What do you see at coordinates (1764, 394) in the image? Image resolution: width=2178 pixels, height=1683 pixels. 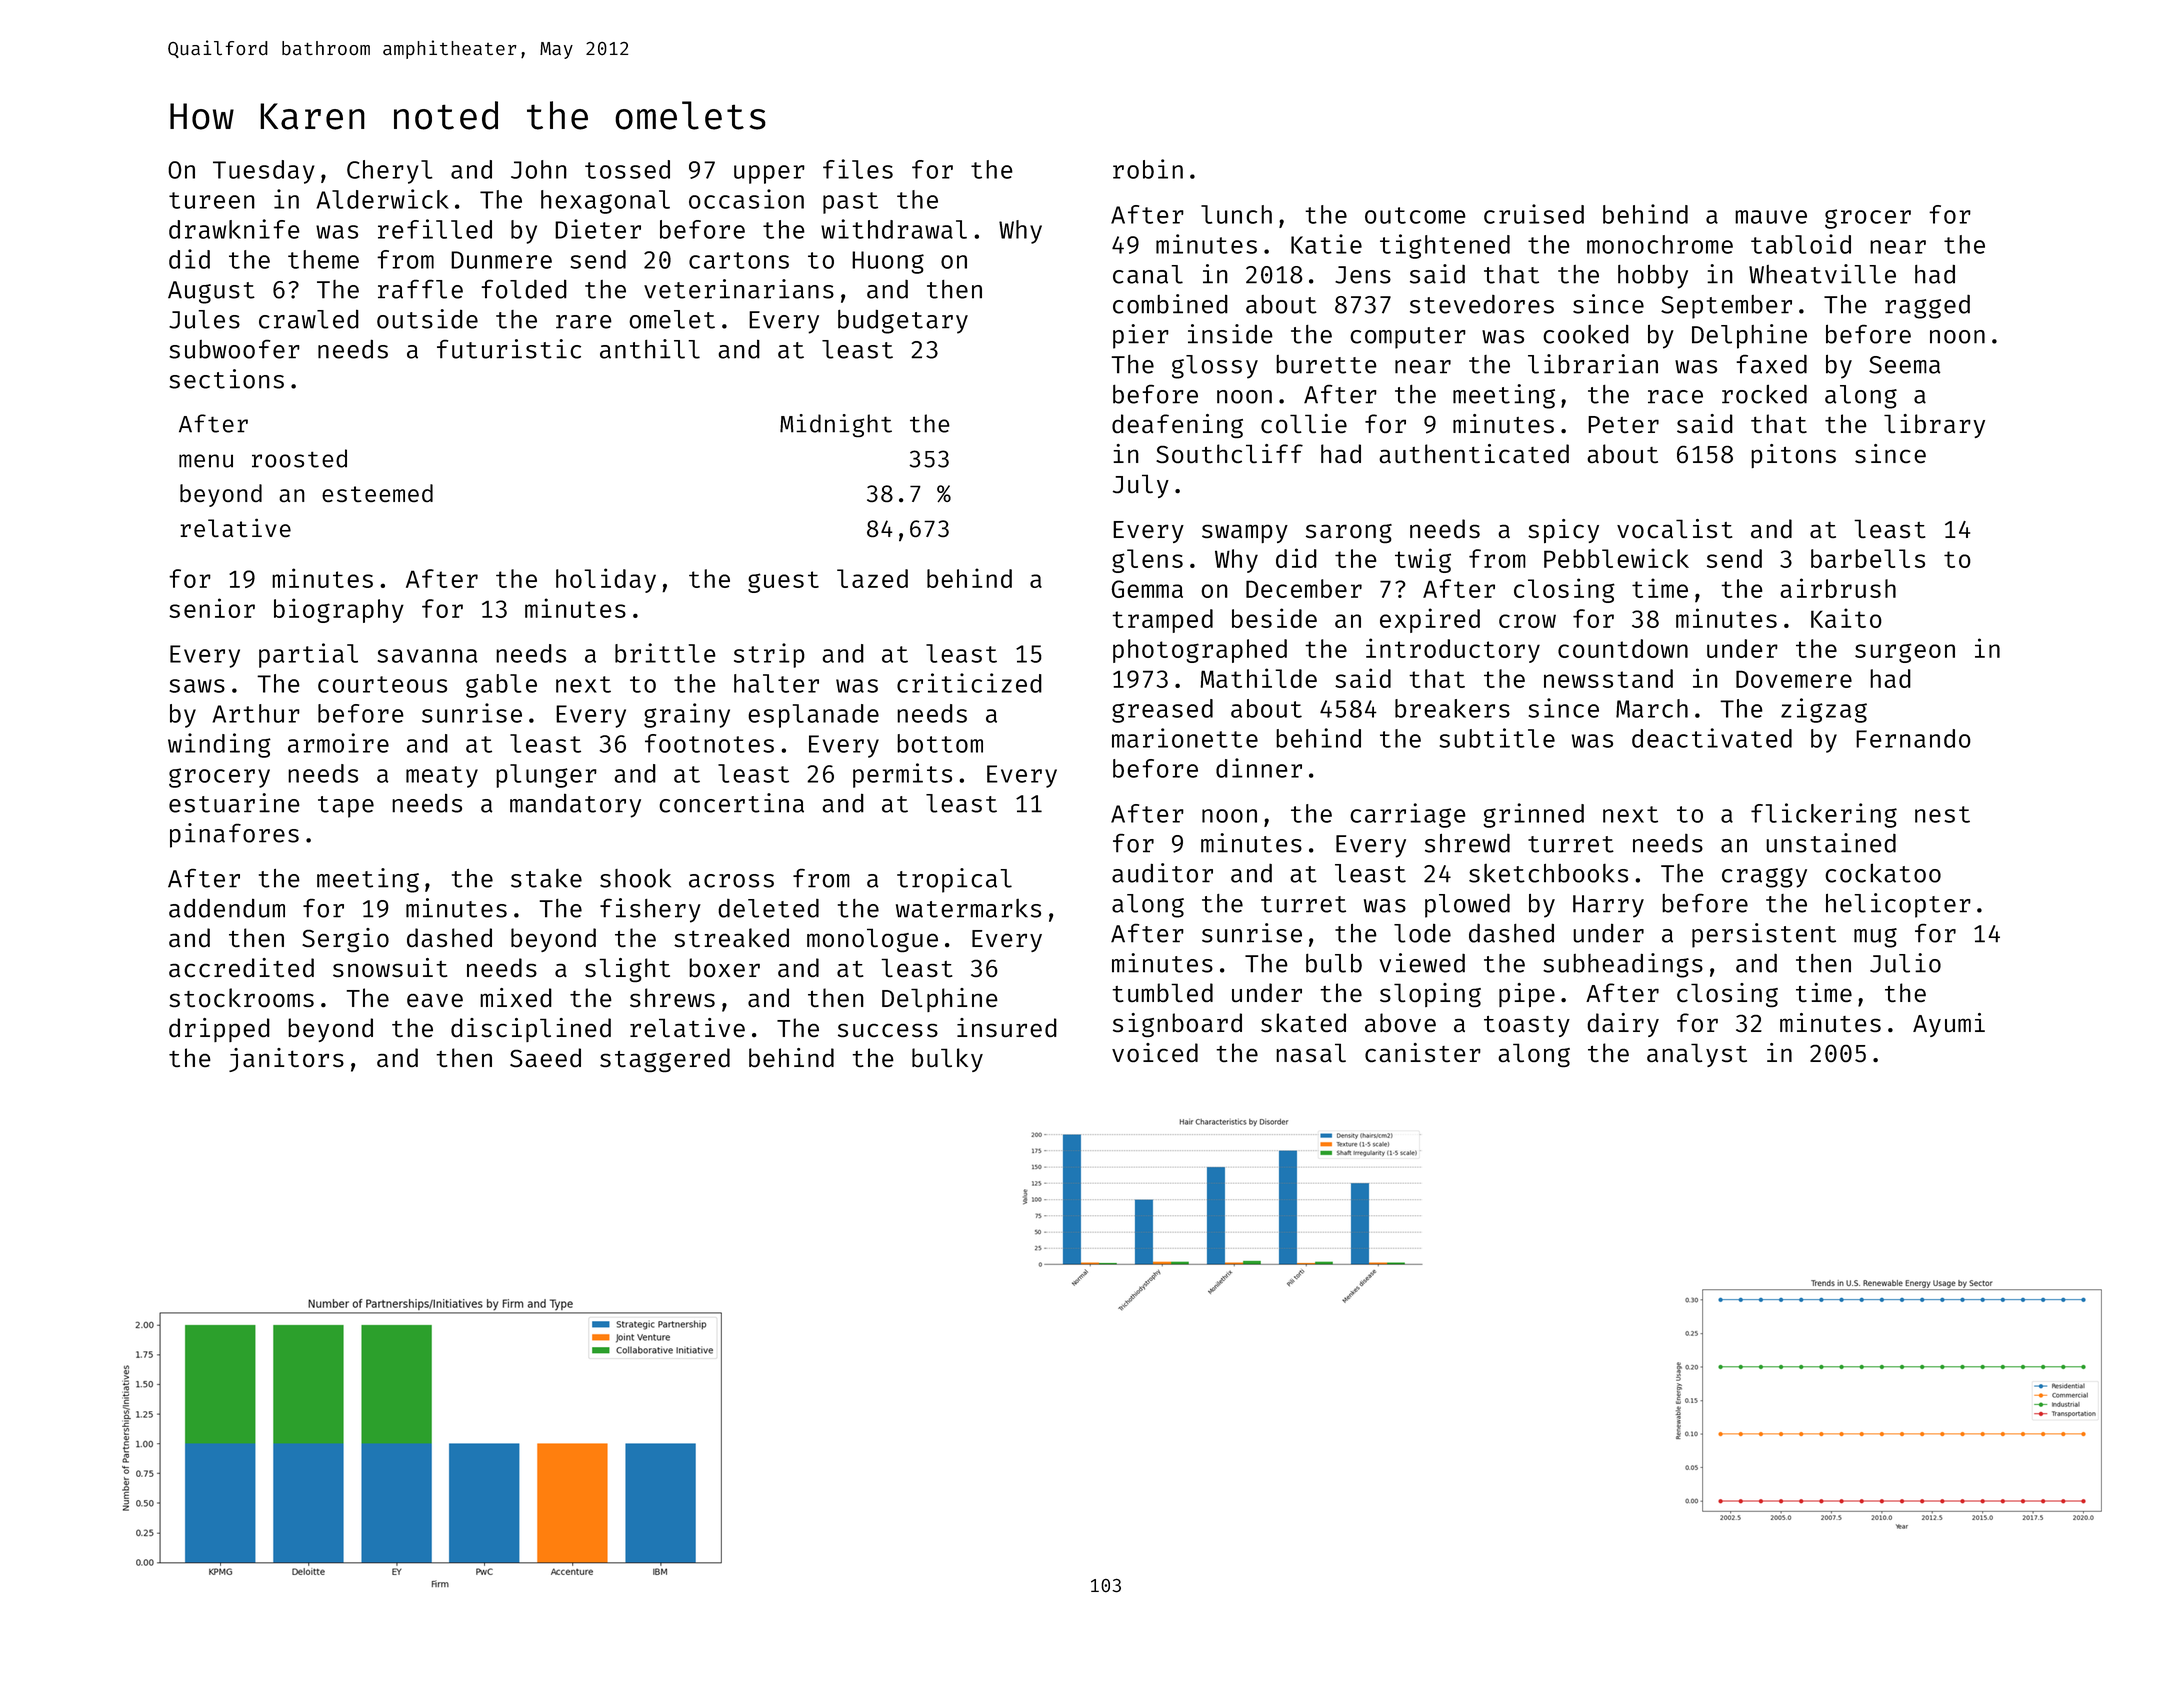 I see `rocked` at bounding box center [1764, 394].
